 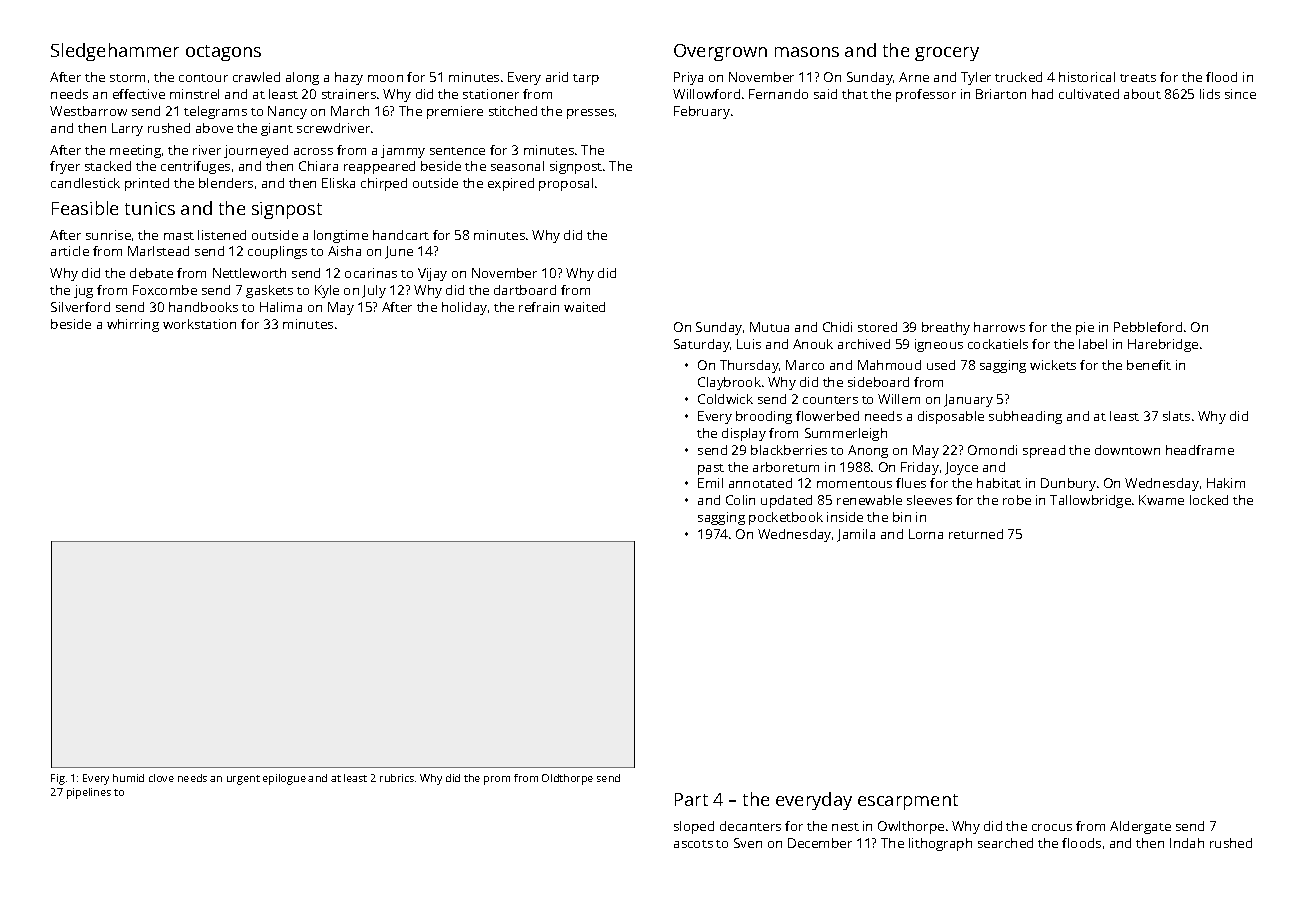 I want to click on telegrams, so click(x=215, y=112).
